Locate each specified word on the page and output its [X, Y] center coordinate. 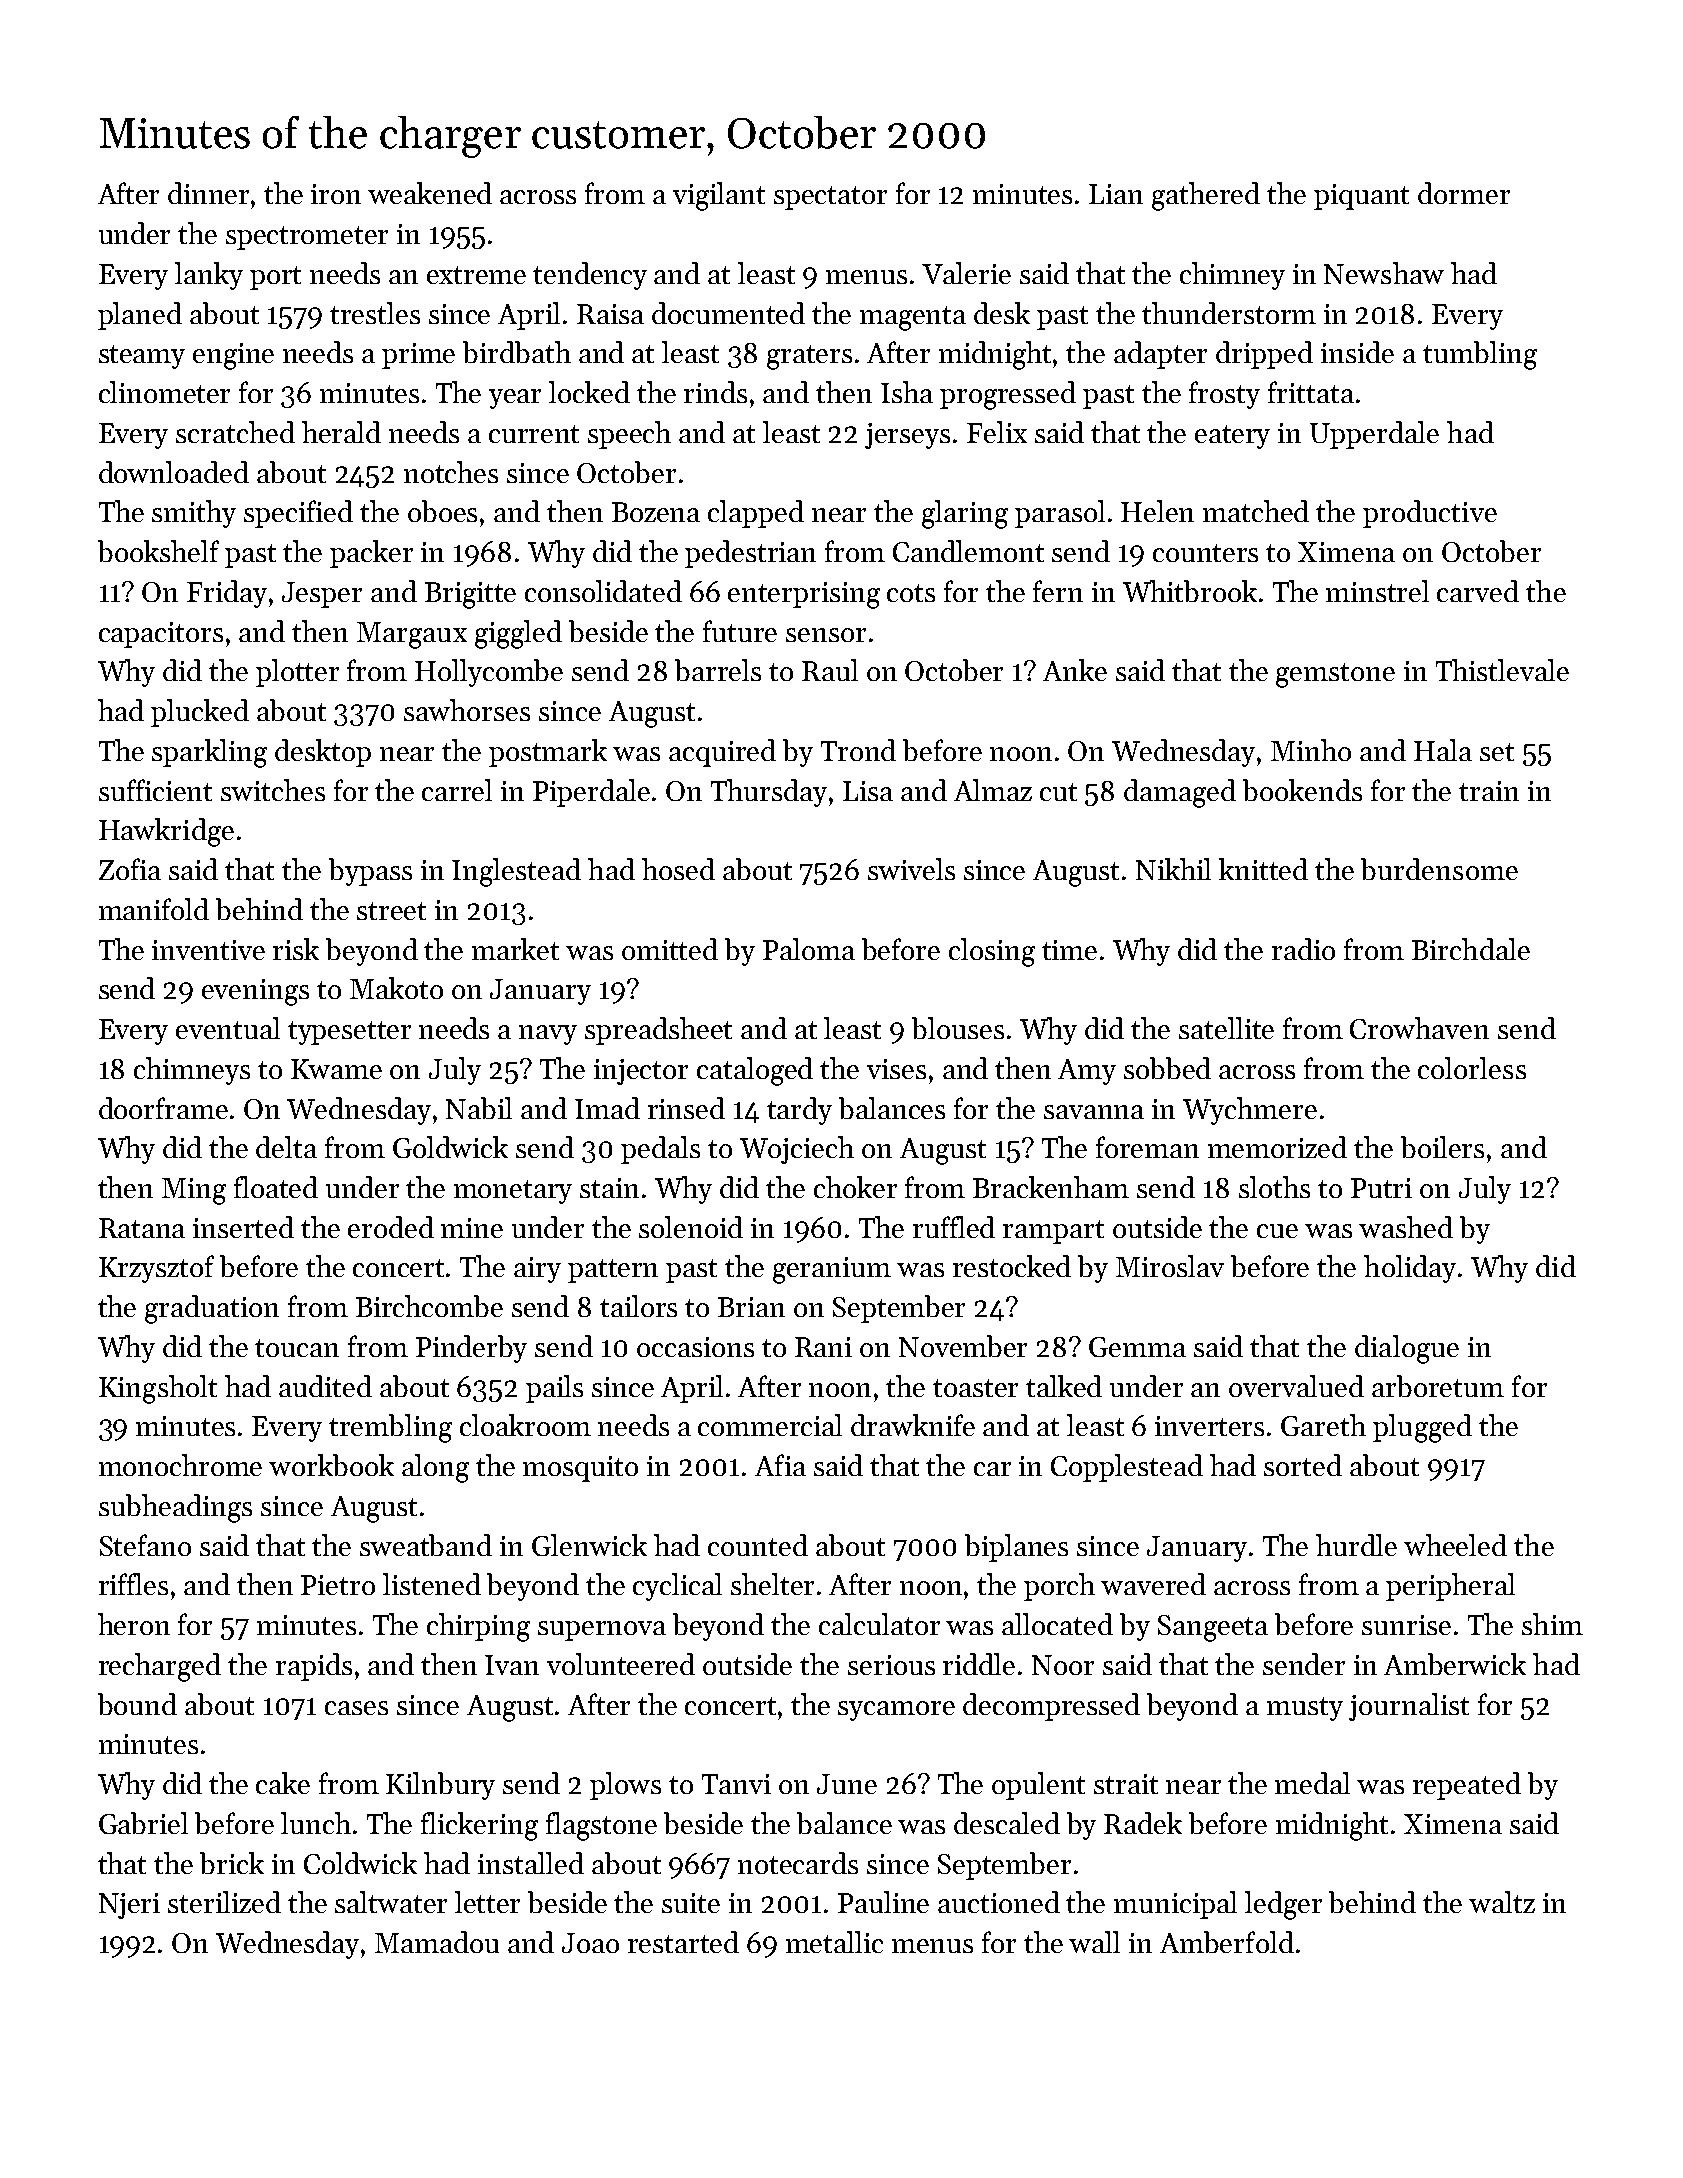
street [391, 911]
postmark [548, 753]
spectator [830, 198]
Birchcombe [429, 1306]
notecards [798, 1863]
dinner [208, 193]
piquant [1361, 197]
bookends [1302, 790]
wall [1094, 1942]
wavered [1153, 1584]
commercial [770, 1425]
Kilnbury [440, 1786]
